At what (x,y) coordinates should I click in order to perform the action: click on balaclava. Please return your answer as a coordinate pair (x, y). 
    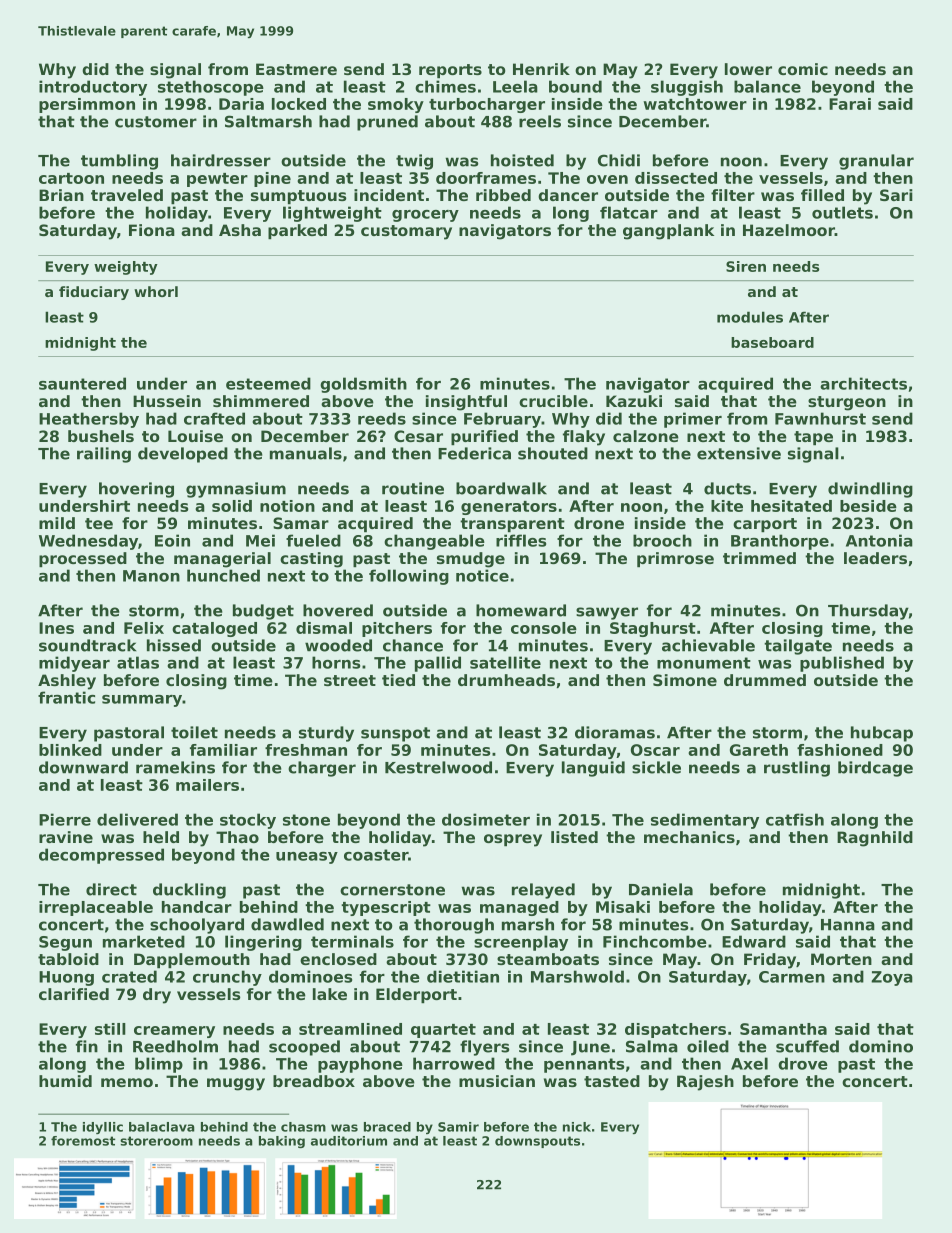
    Looking at the image, I should click on (162, 1127).
